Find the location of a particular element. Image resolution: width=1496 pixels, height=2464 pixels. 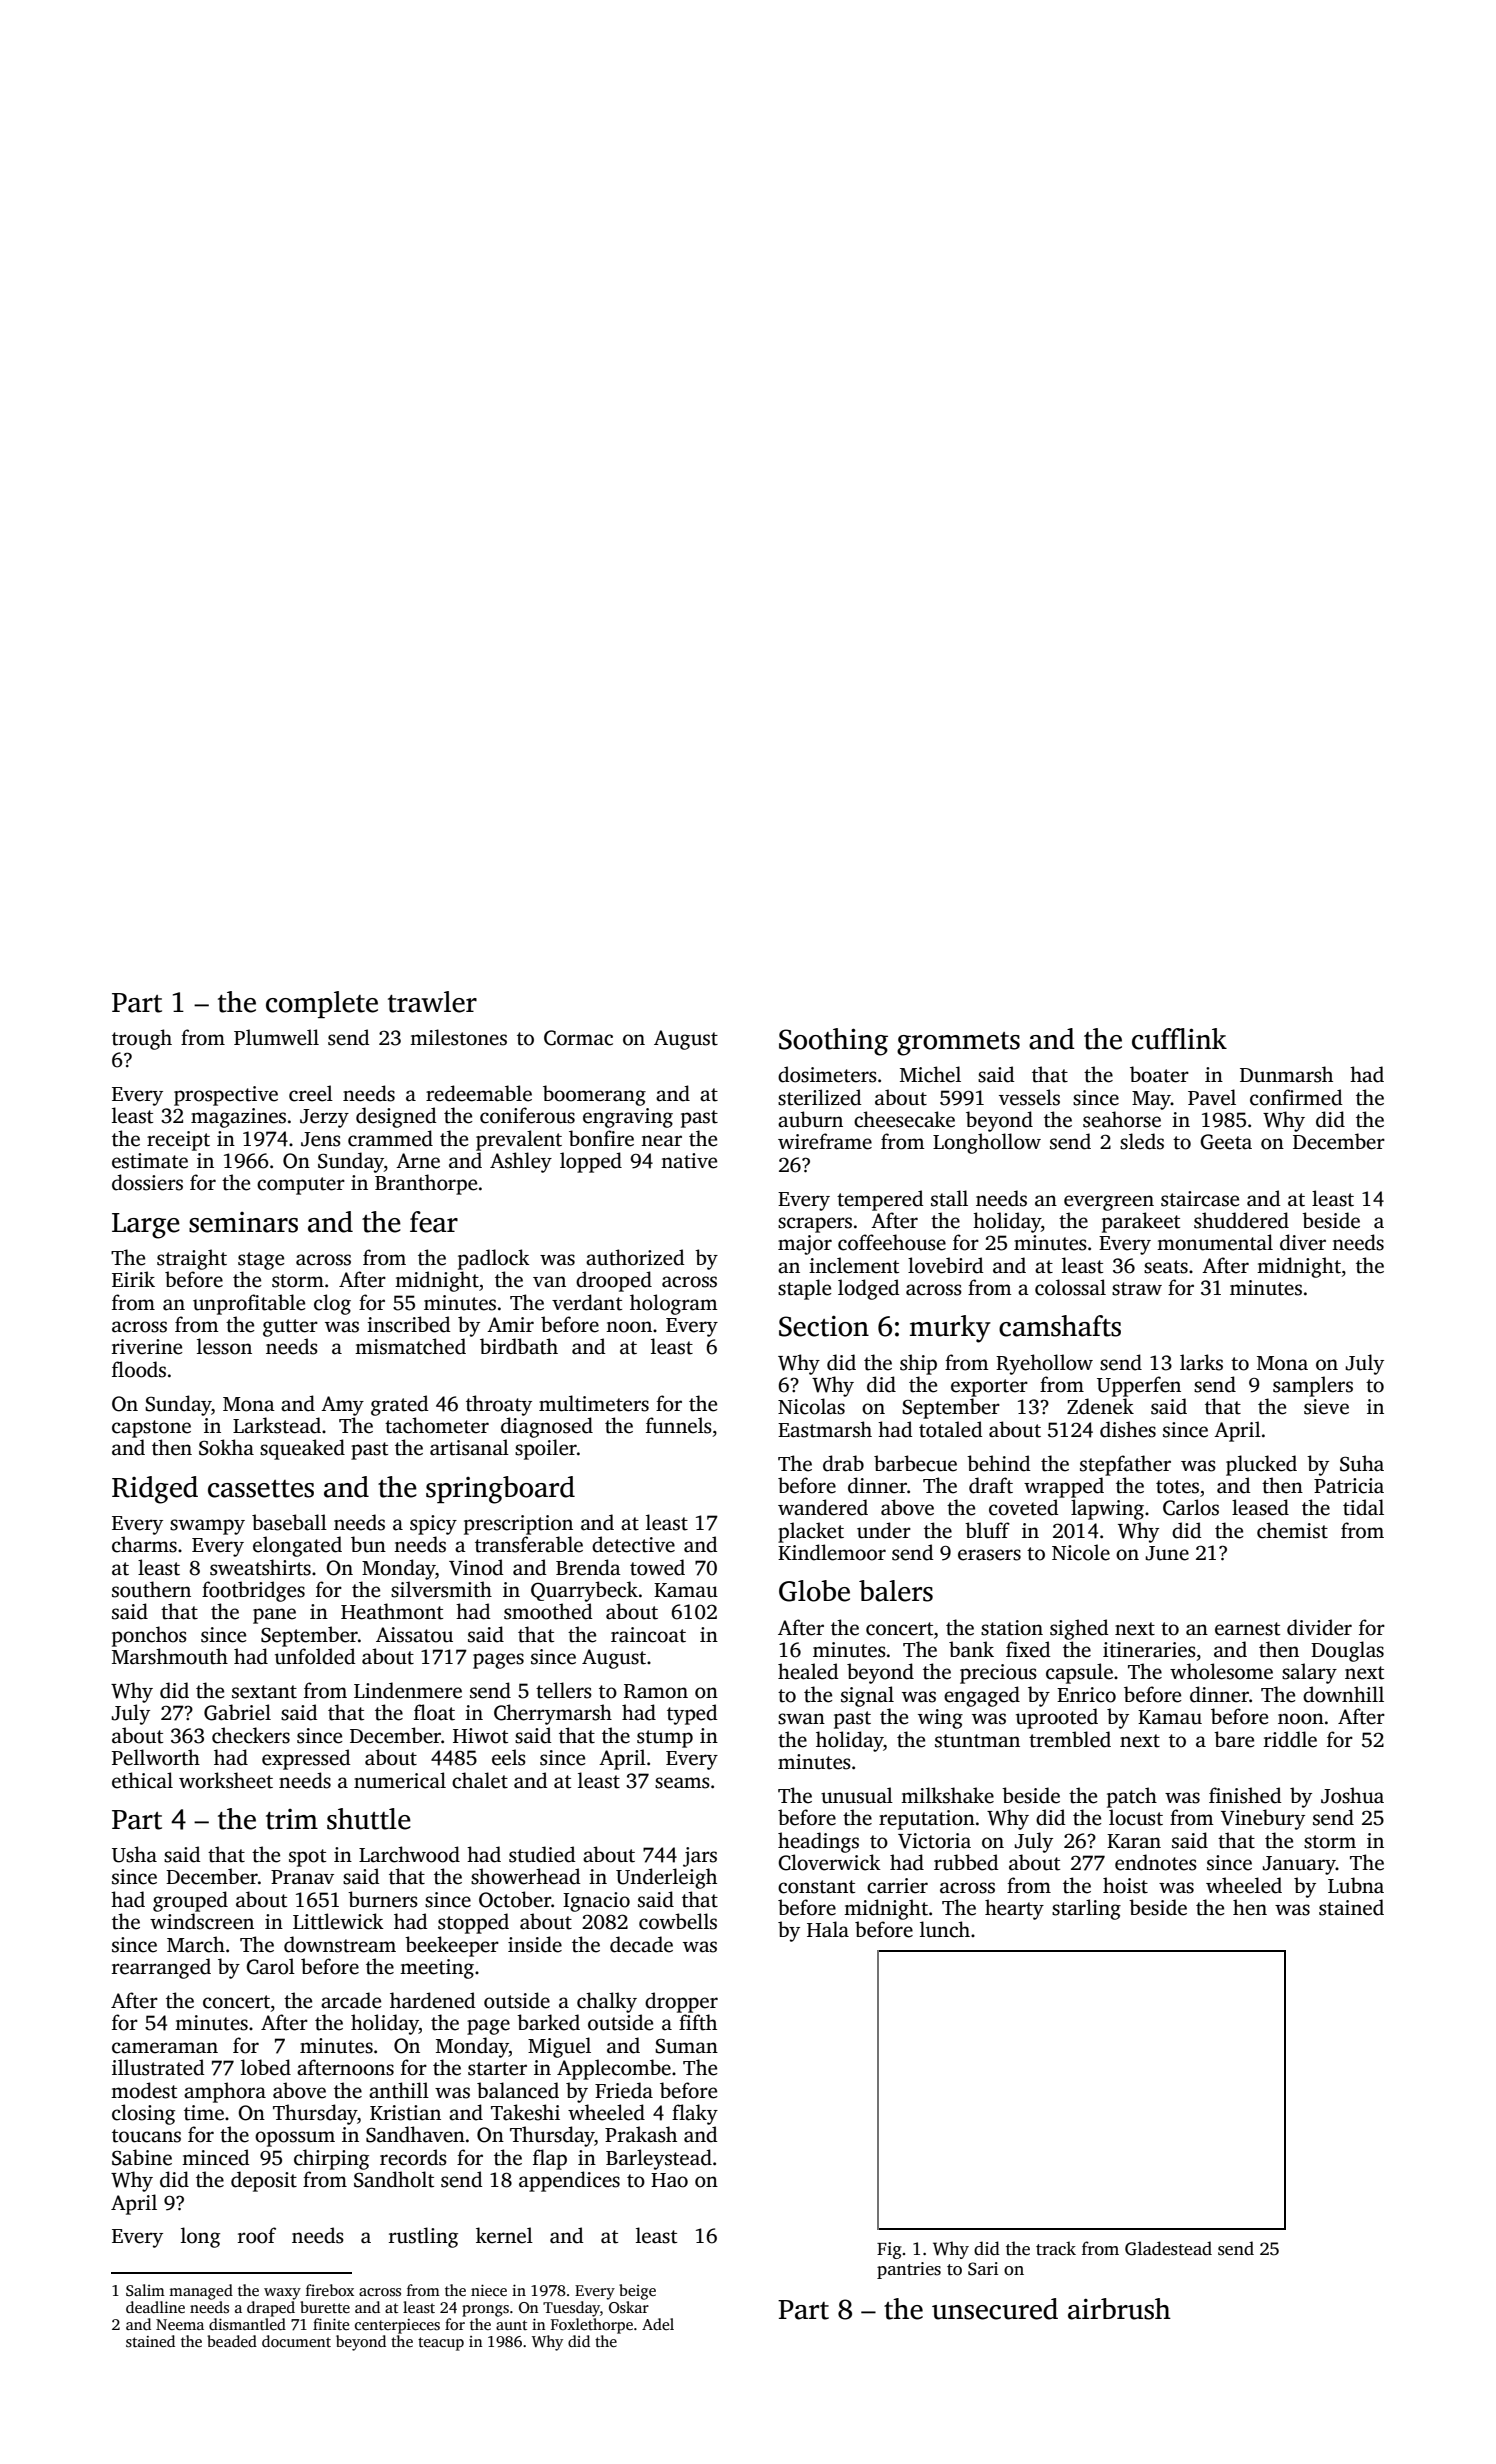

beaded is located at coordinates (232, 2341).
